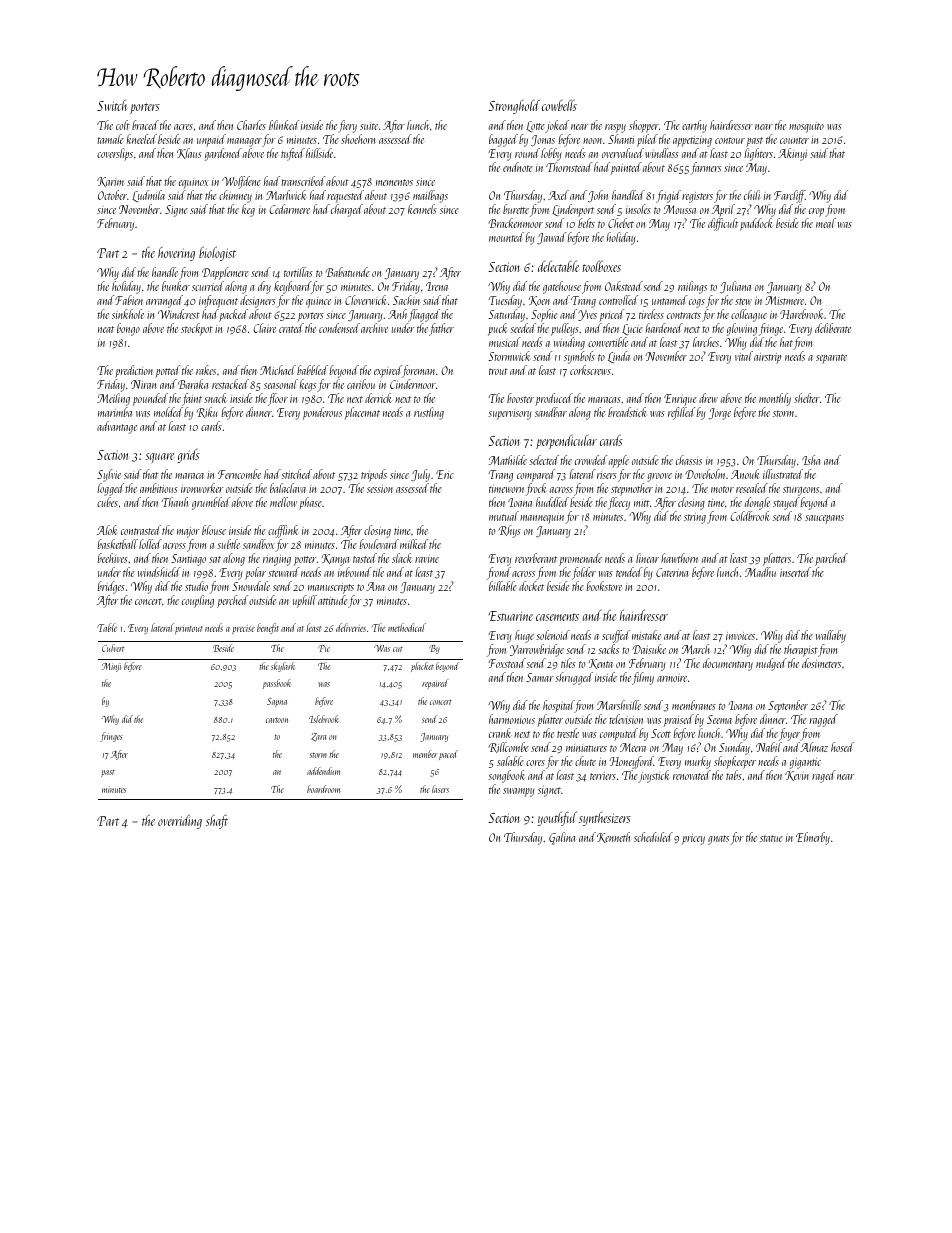 Image resolution: width=952 pixels, height=1233 pixels. I want to click on sturgeons, so click(801, 491).
